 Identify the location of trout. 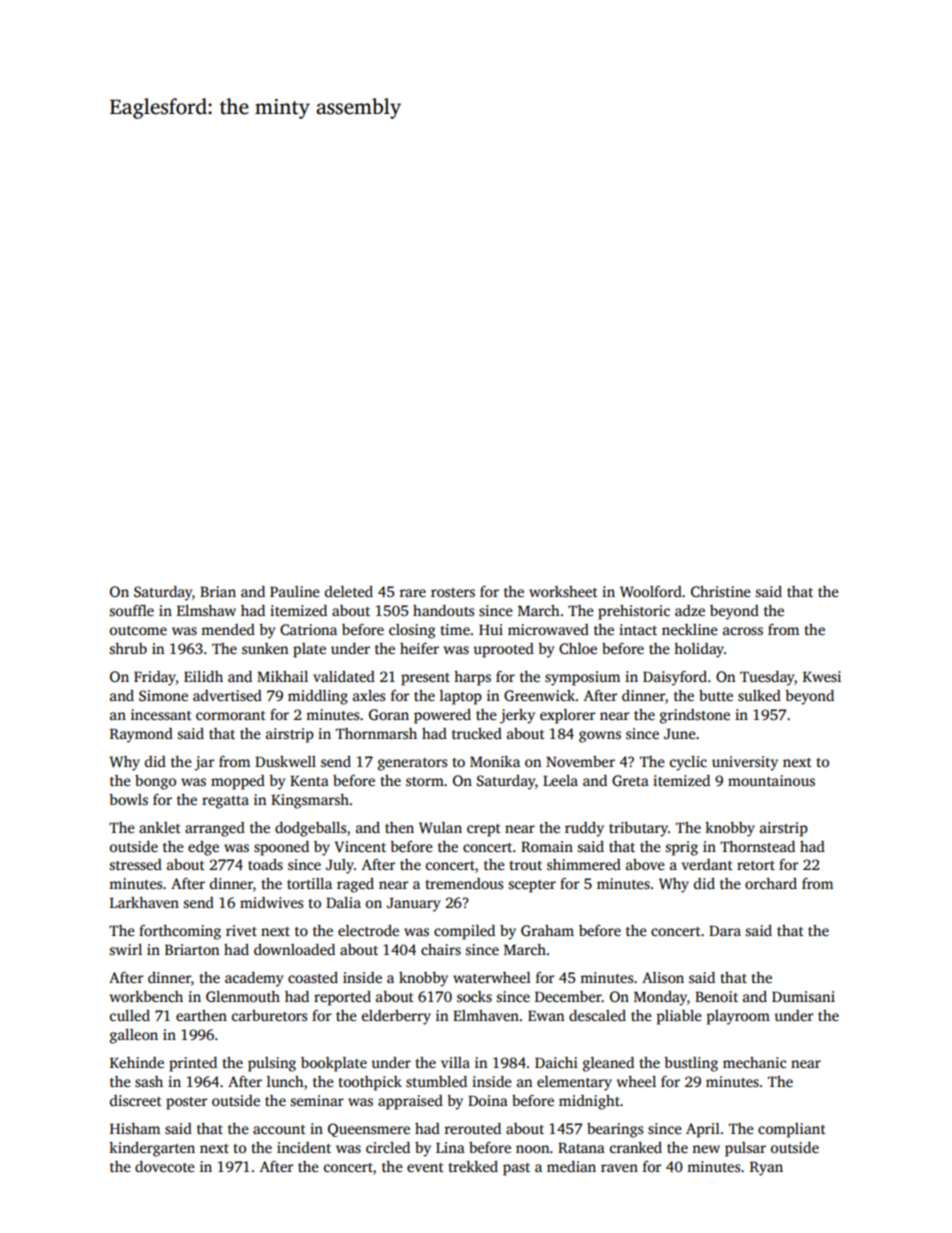
(526, 865).
